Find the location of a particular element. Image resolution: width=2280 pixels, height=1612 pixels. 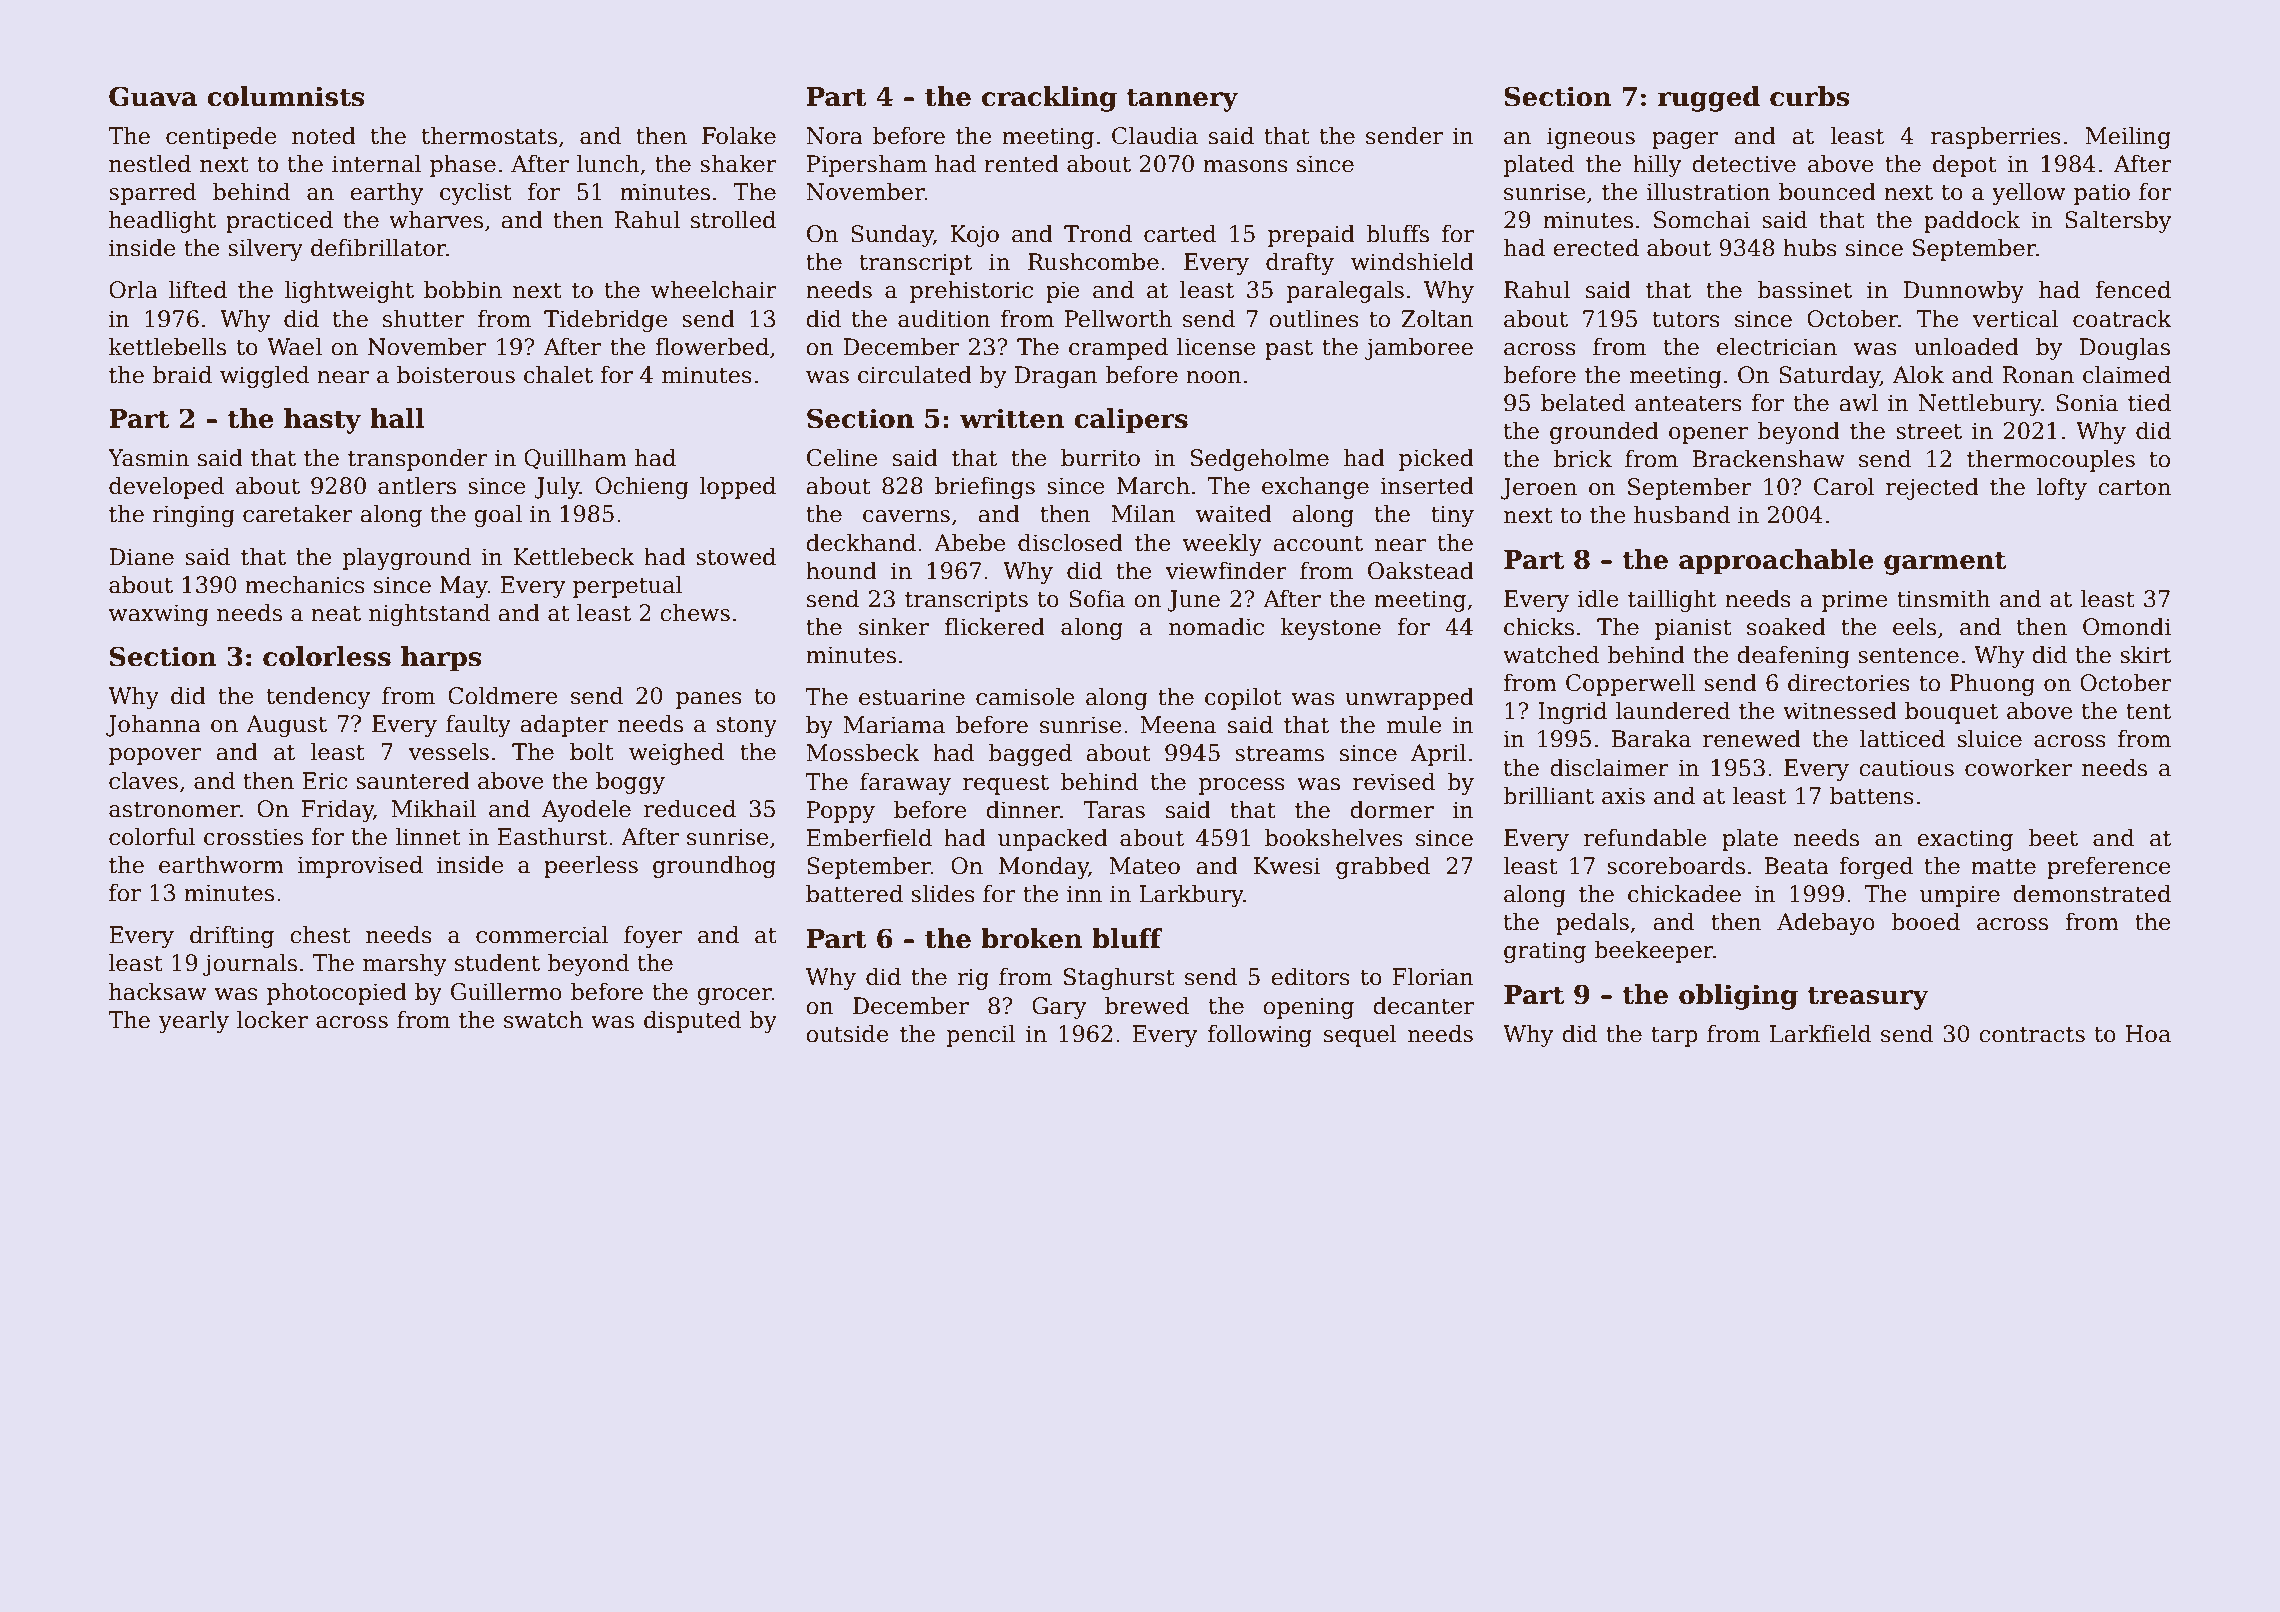

Nora is located at coordinates (834, 136).
